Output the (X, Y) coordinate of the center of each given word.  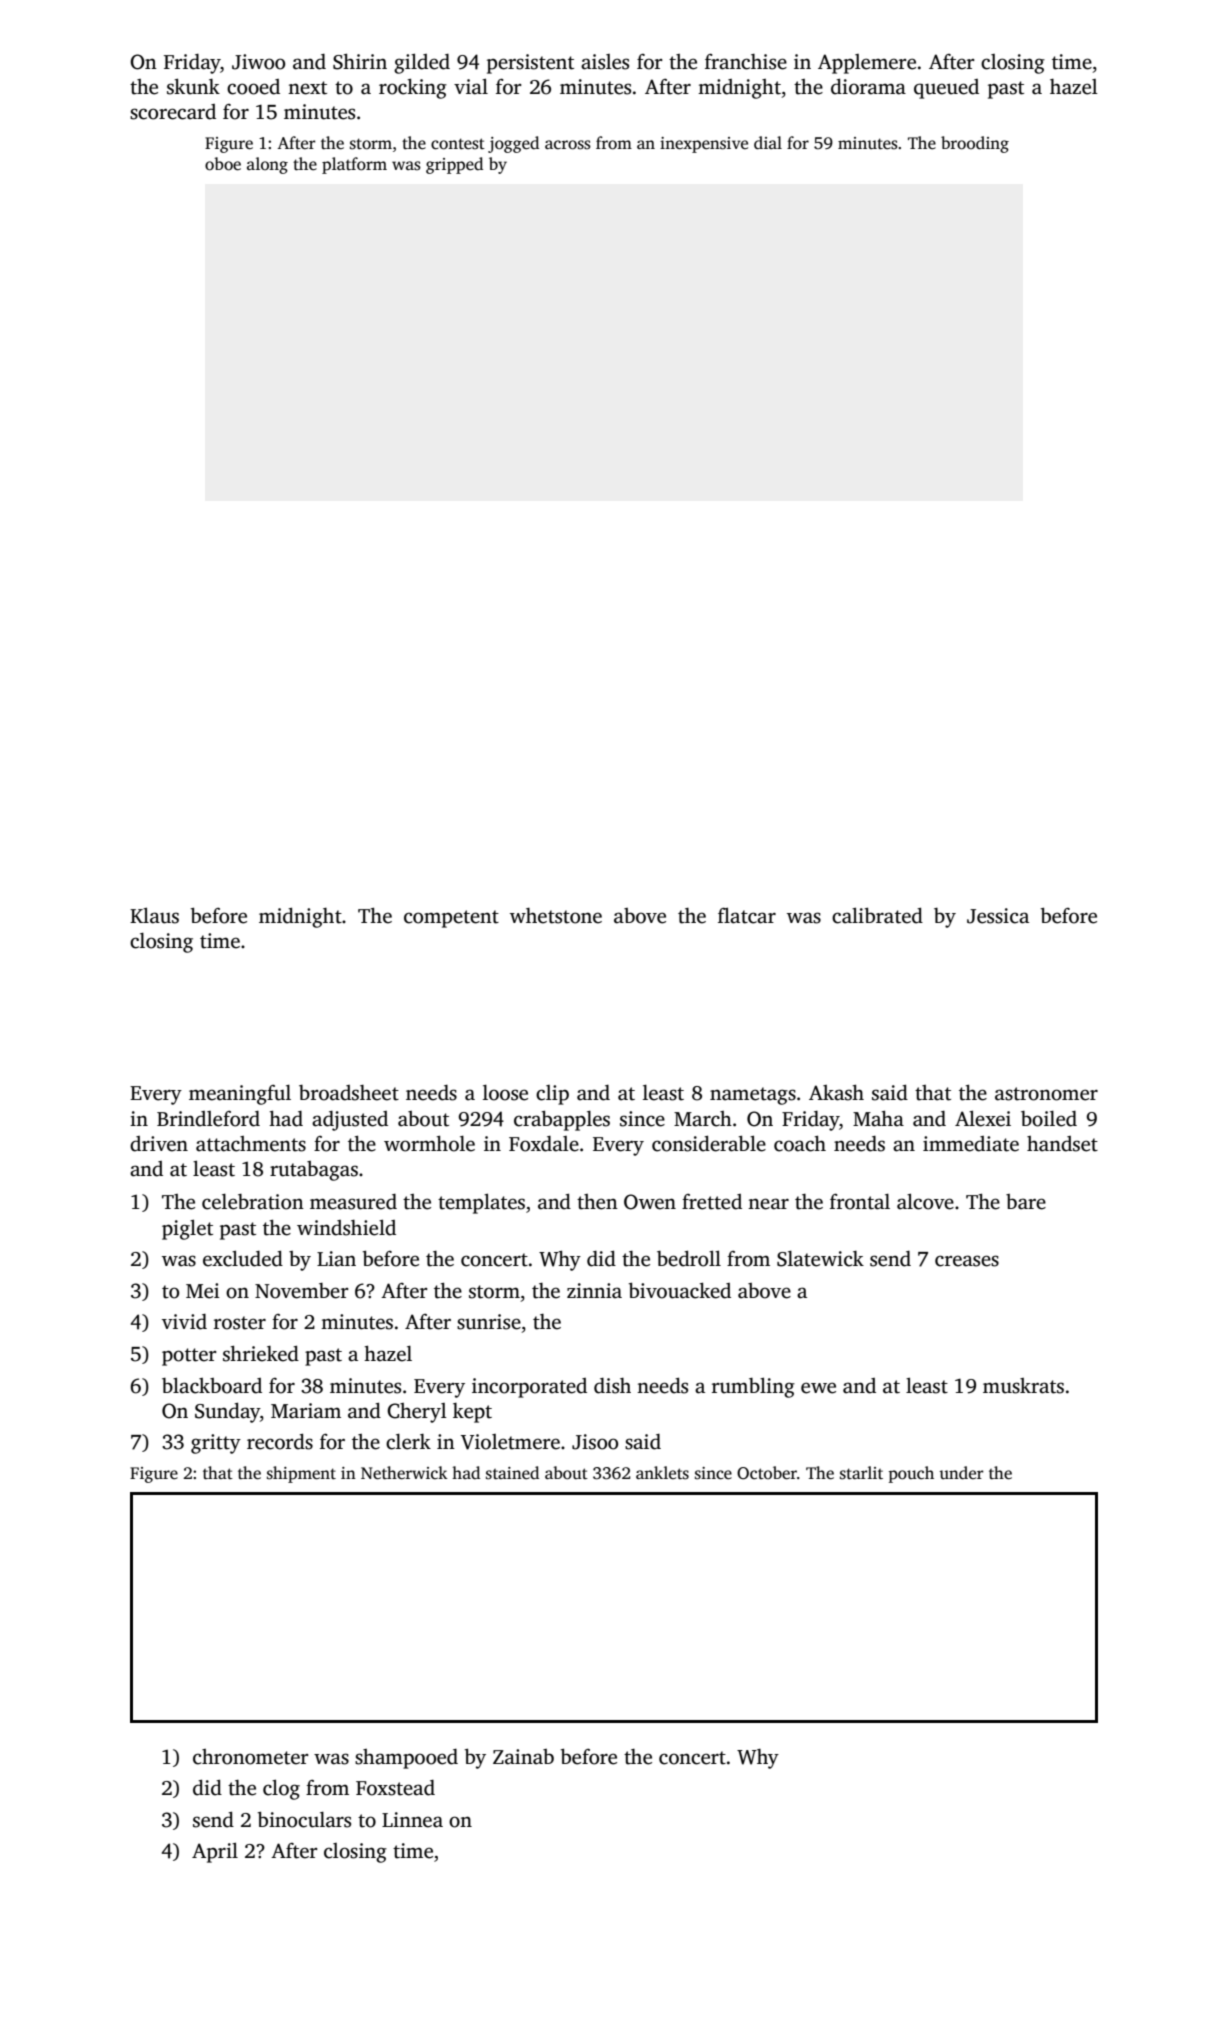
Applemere (867, 64)
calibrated (877, 915)
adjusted (350, 1121)
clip (552, 1095)
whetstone (556, 916)
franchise (746, 61)
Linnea (412, 1820)
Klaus (154, 915)
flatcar (747, 915)
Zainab (523, 1757)
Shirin (360, 62)
